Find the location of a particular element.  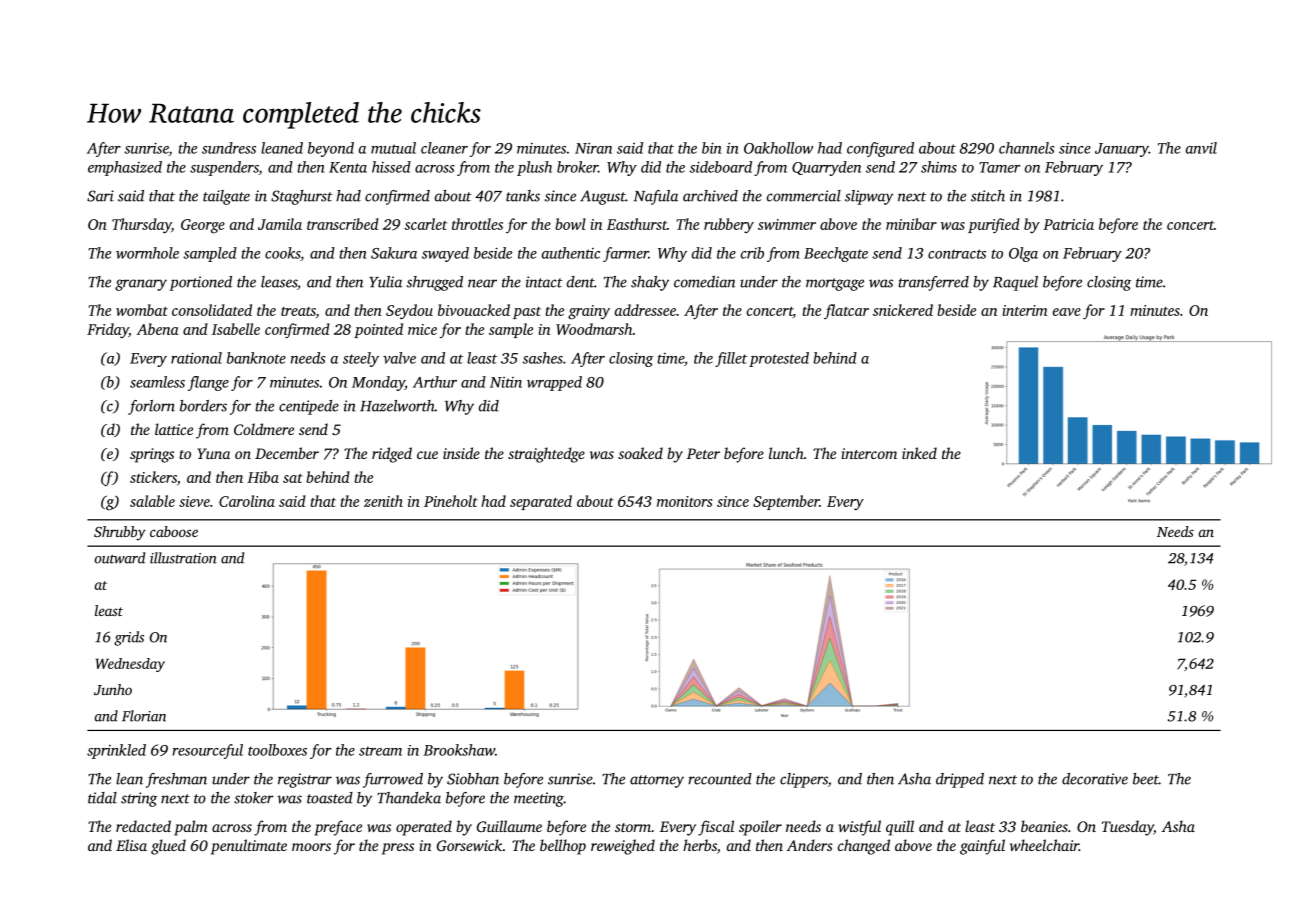

eave is located at coordinates (1067, 312).
